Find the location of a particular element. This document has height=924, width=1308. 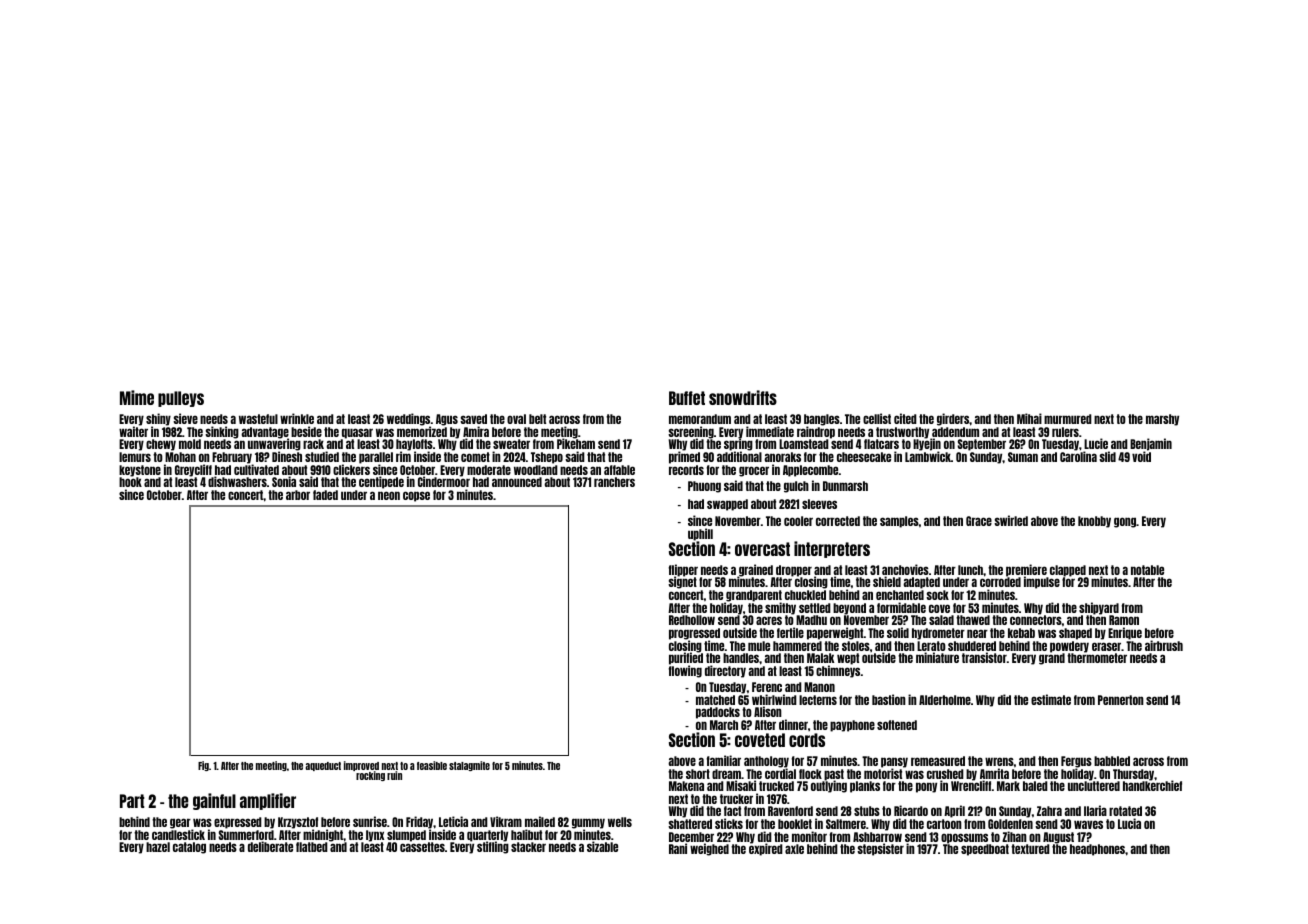

saved is located at coordinates (473, 419).
